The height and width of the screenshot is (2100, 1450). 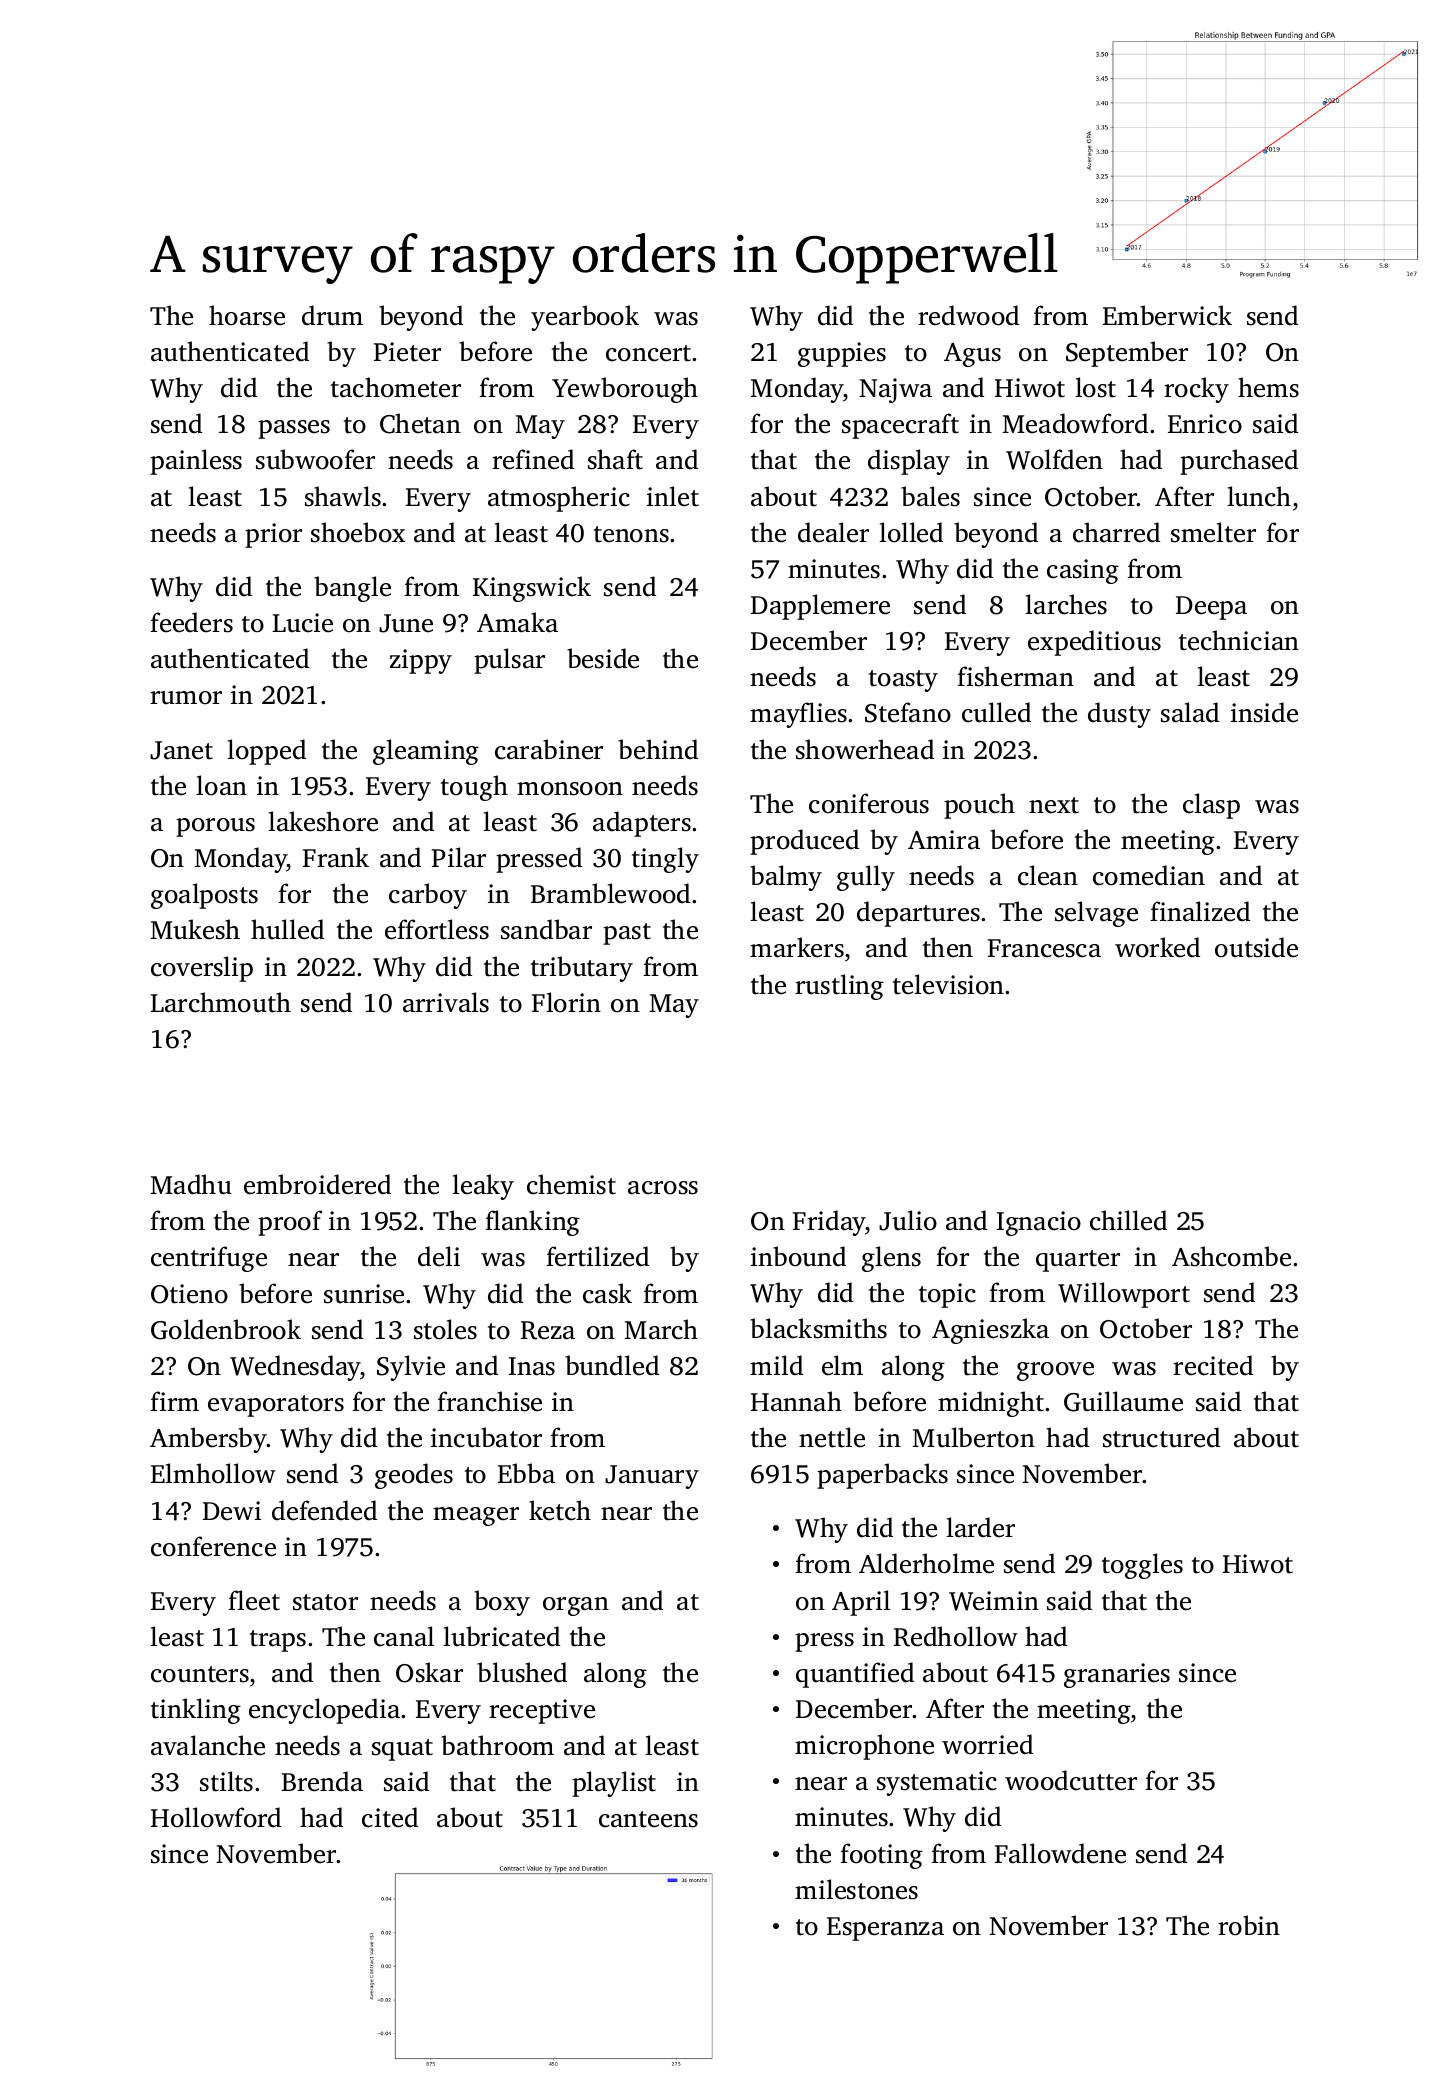 I want to click on lunch, so click(x=1259, y=496).
